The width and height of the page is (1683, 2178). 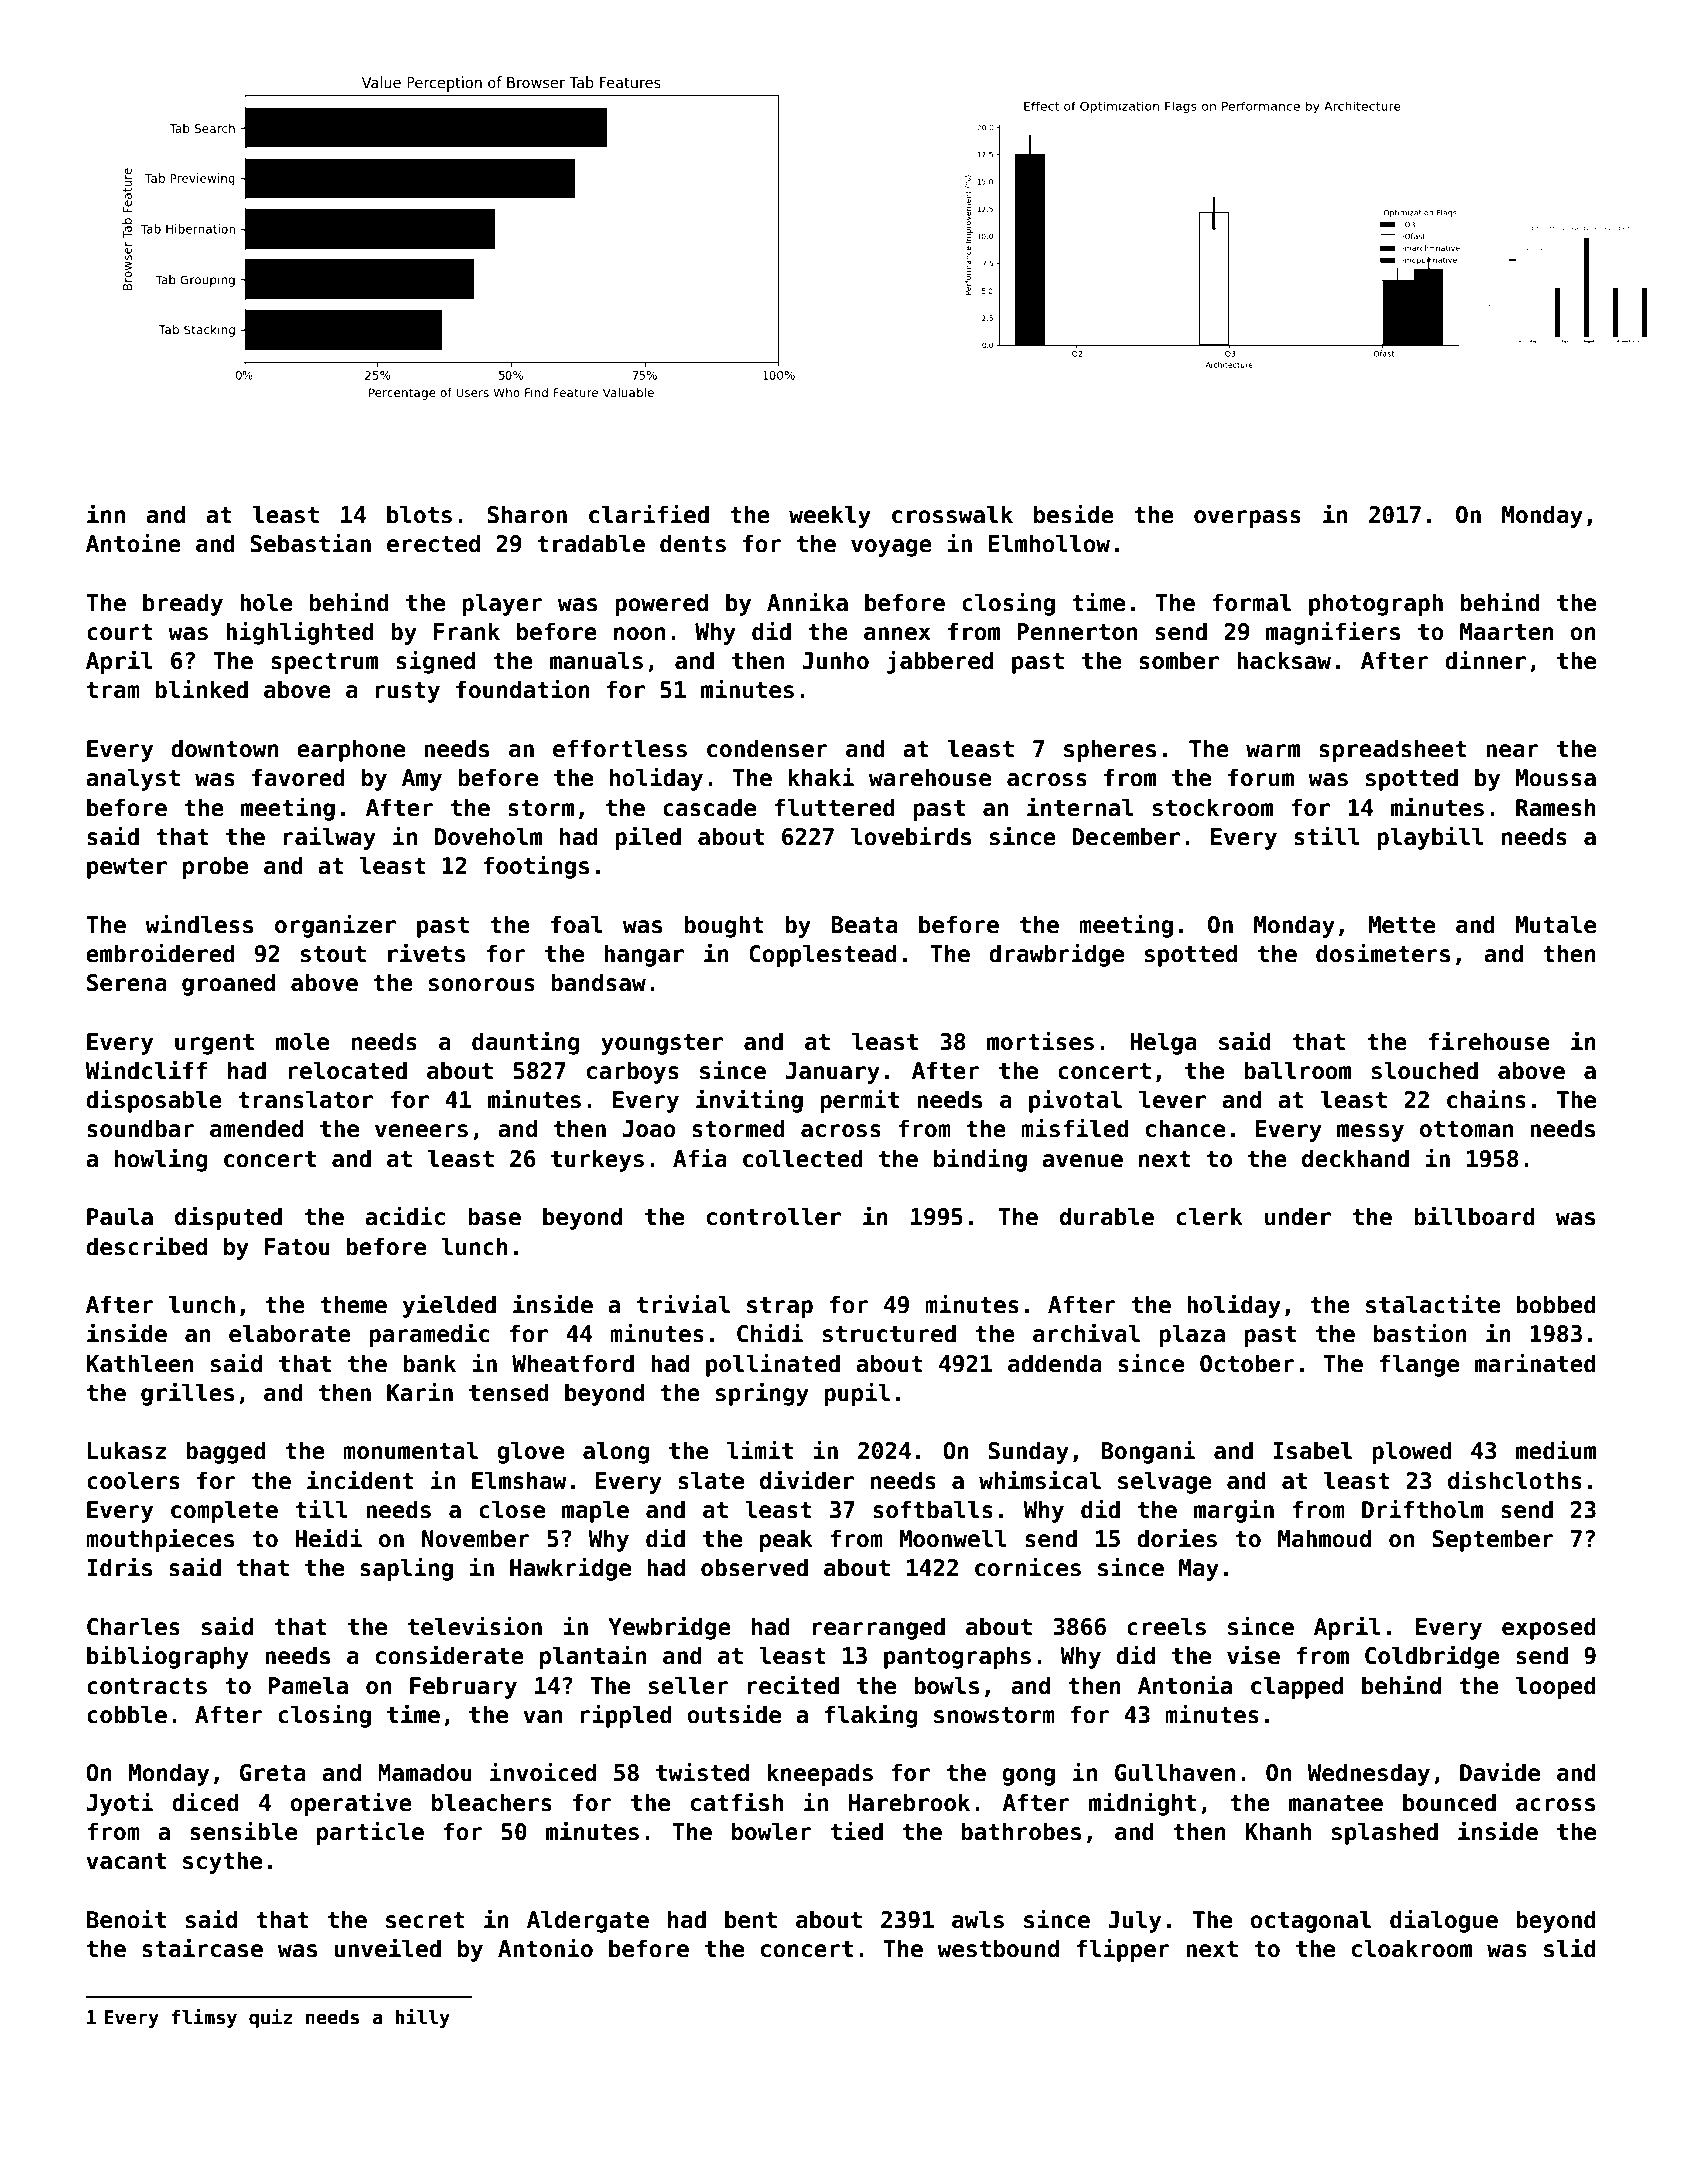 I want to click on Pamela, so click(x=308, y=1685).
